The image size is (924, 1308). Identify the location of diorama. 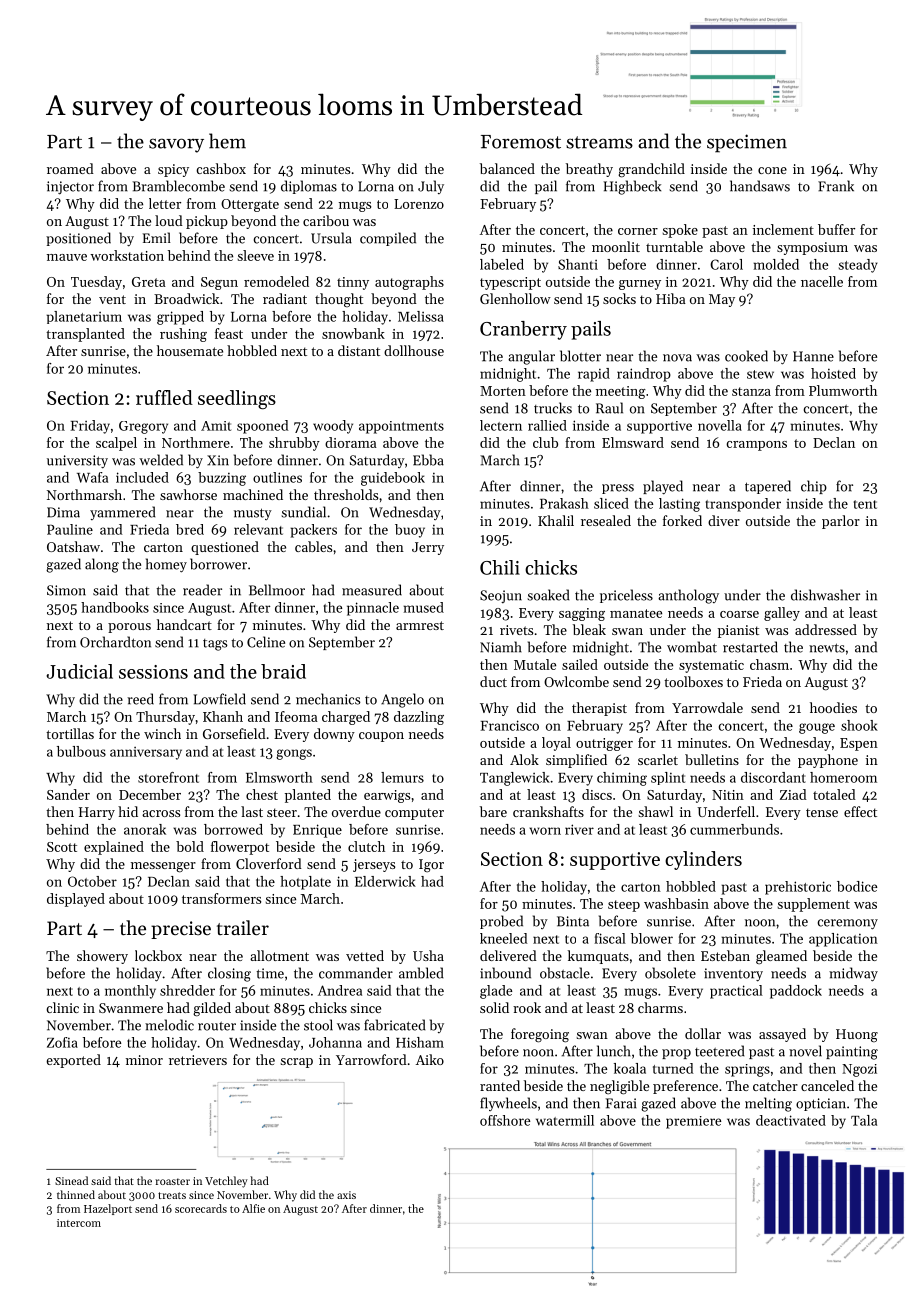
(351, 442).
